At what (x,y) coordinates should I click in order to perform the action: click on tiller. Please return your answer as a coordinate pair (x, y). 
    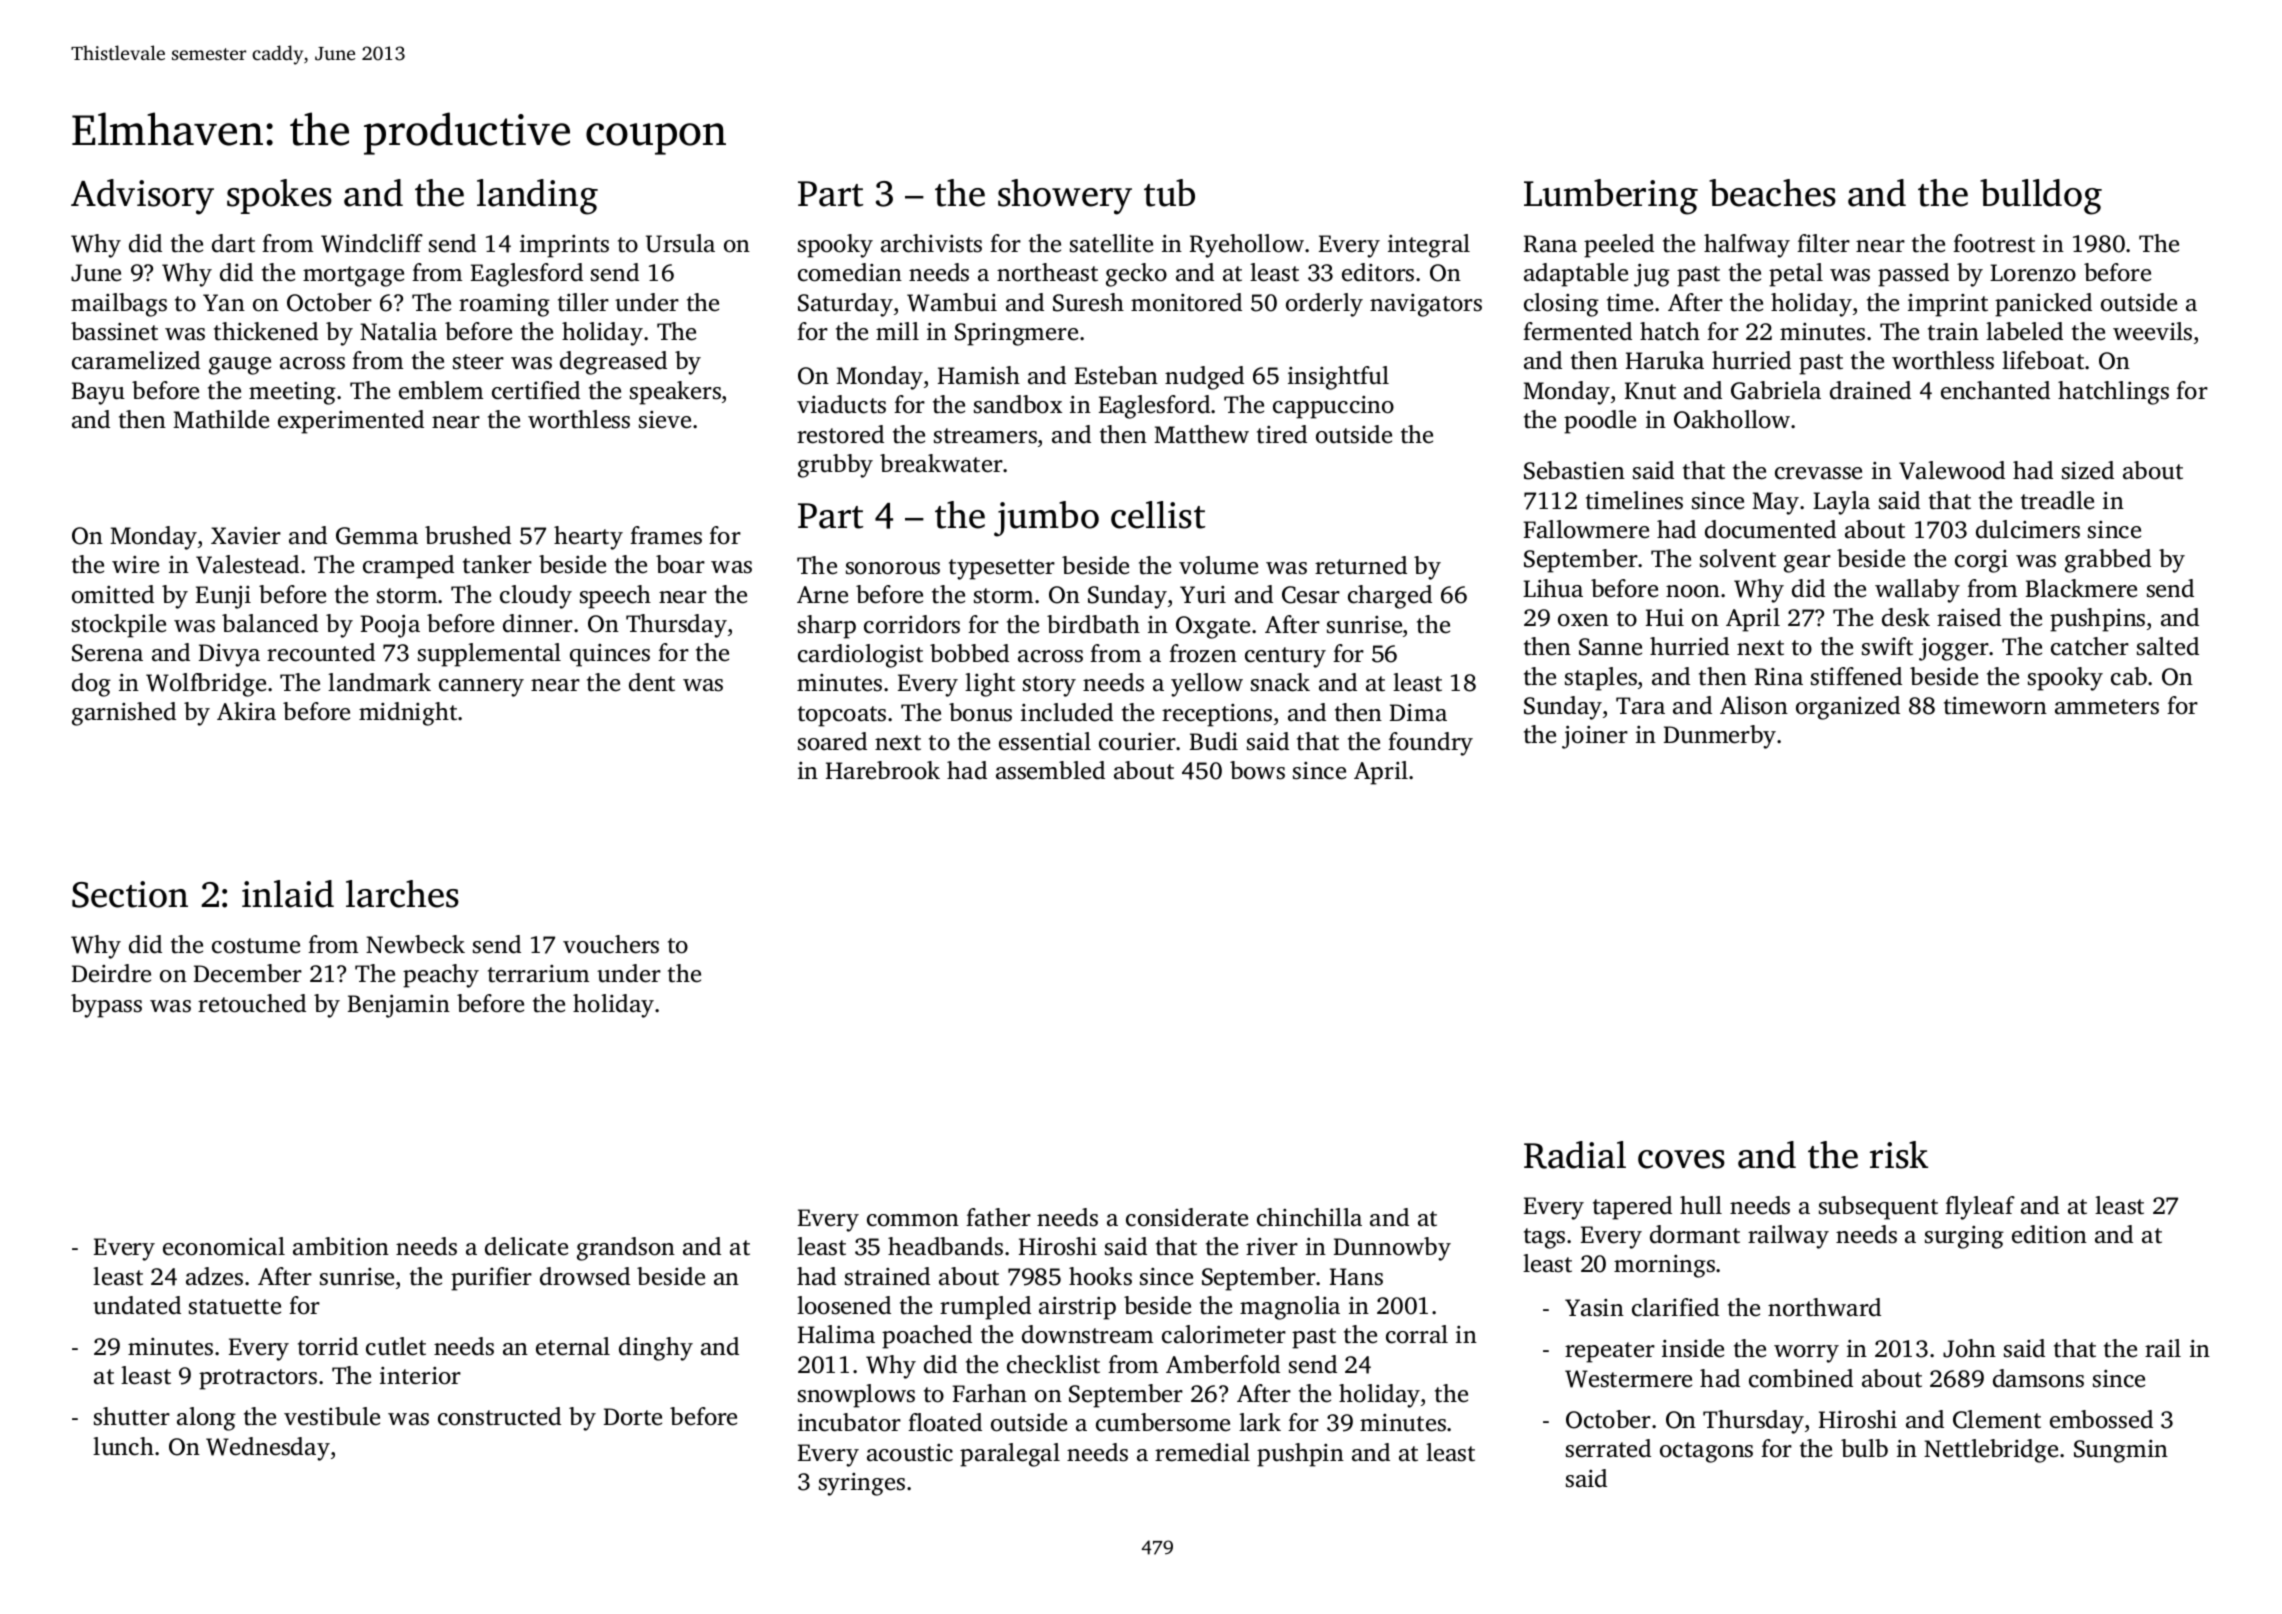
    Looking at the image, I should click on (583, 302).
